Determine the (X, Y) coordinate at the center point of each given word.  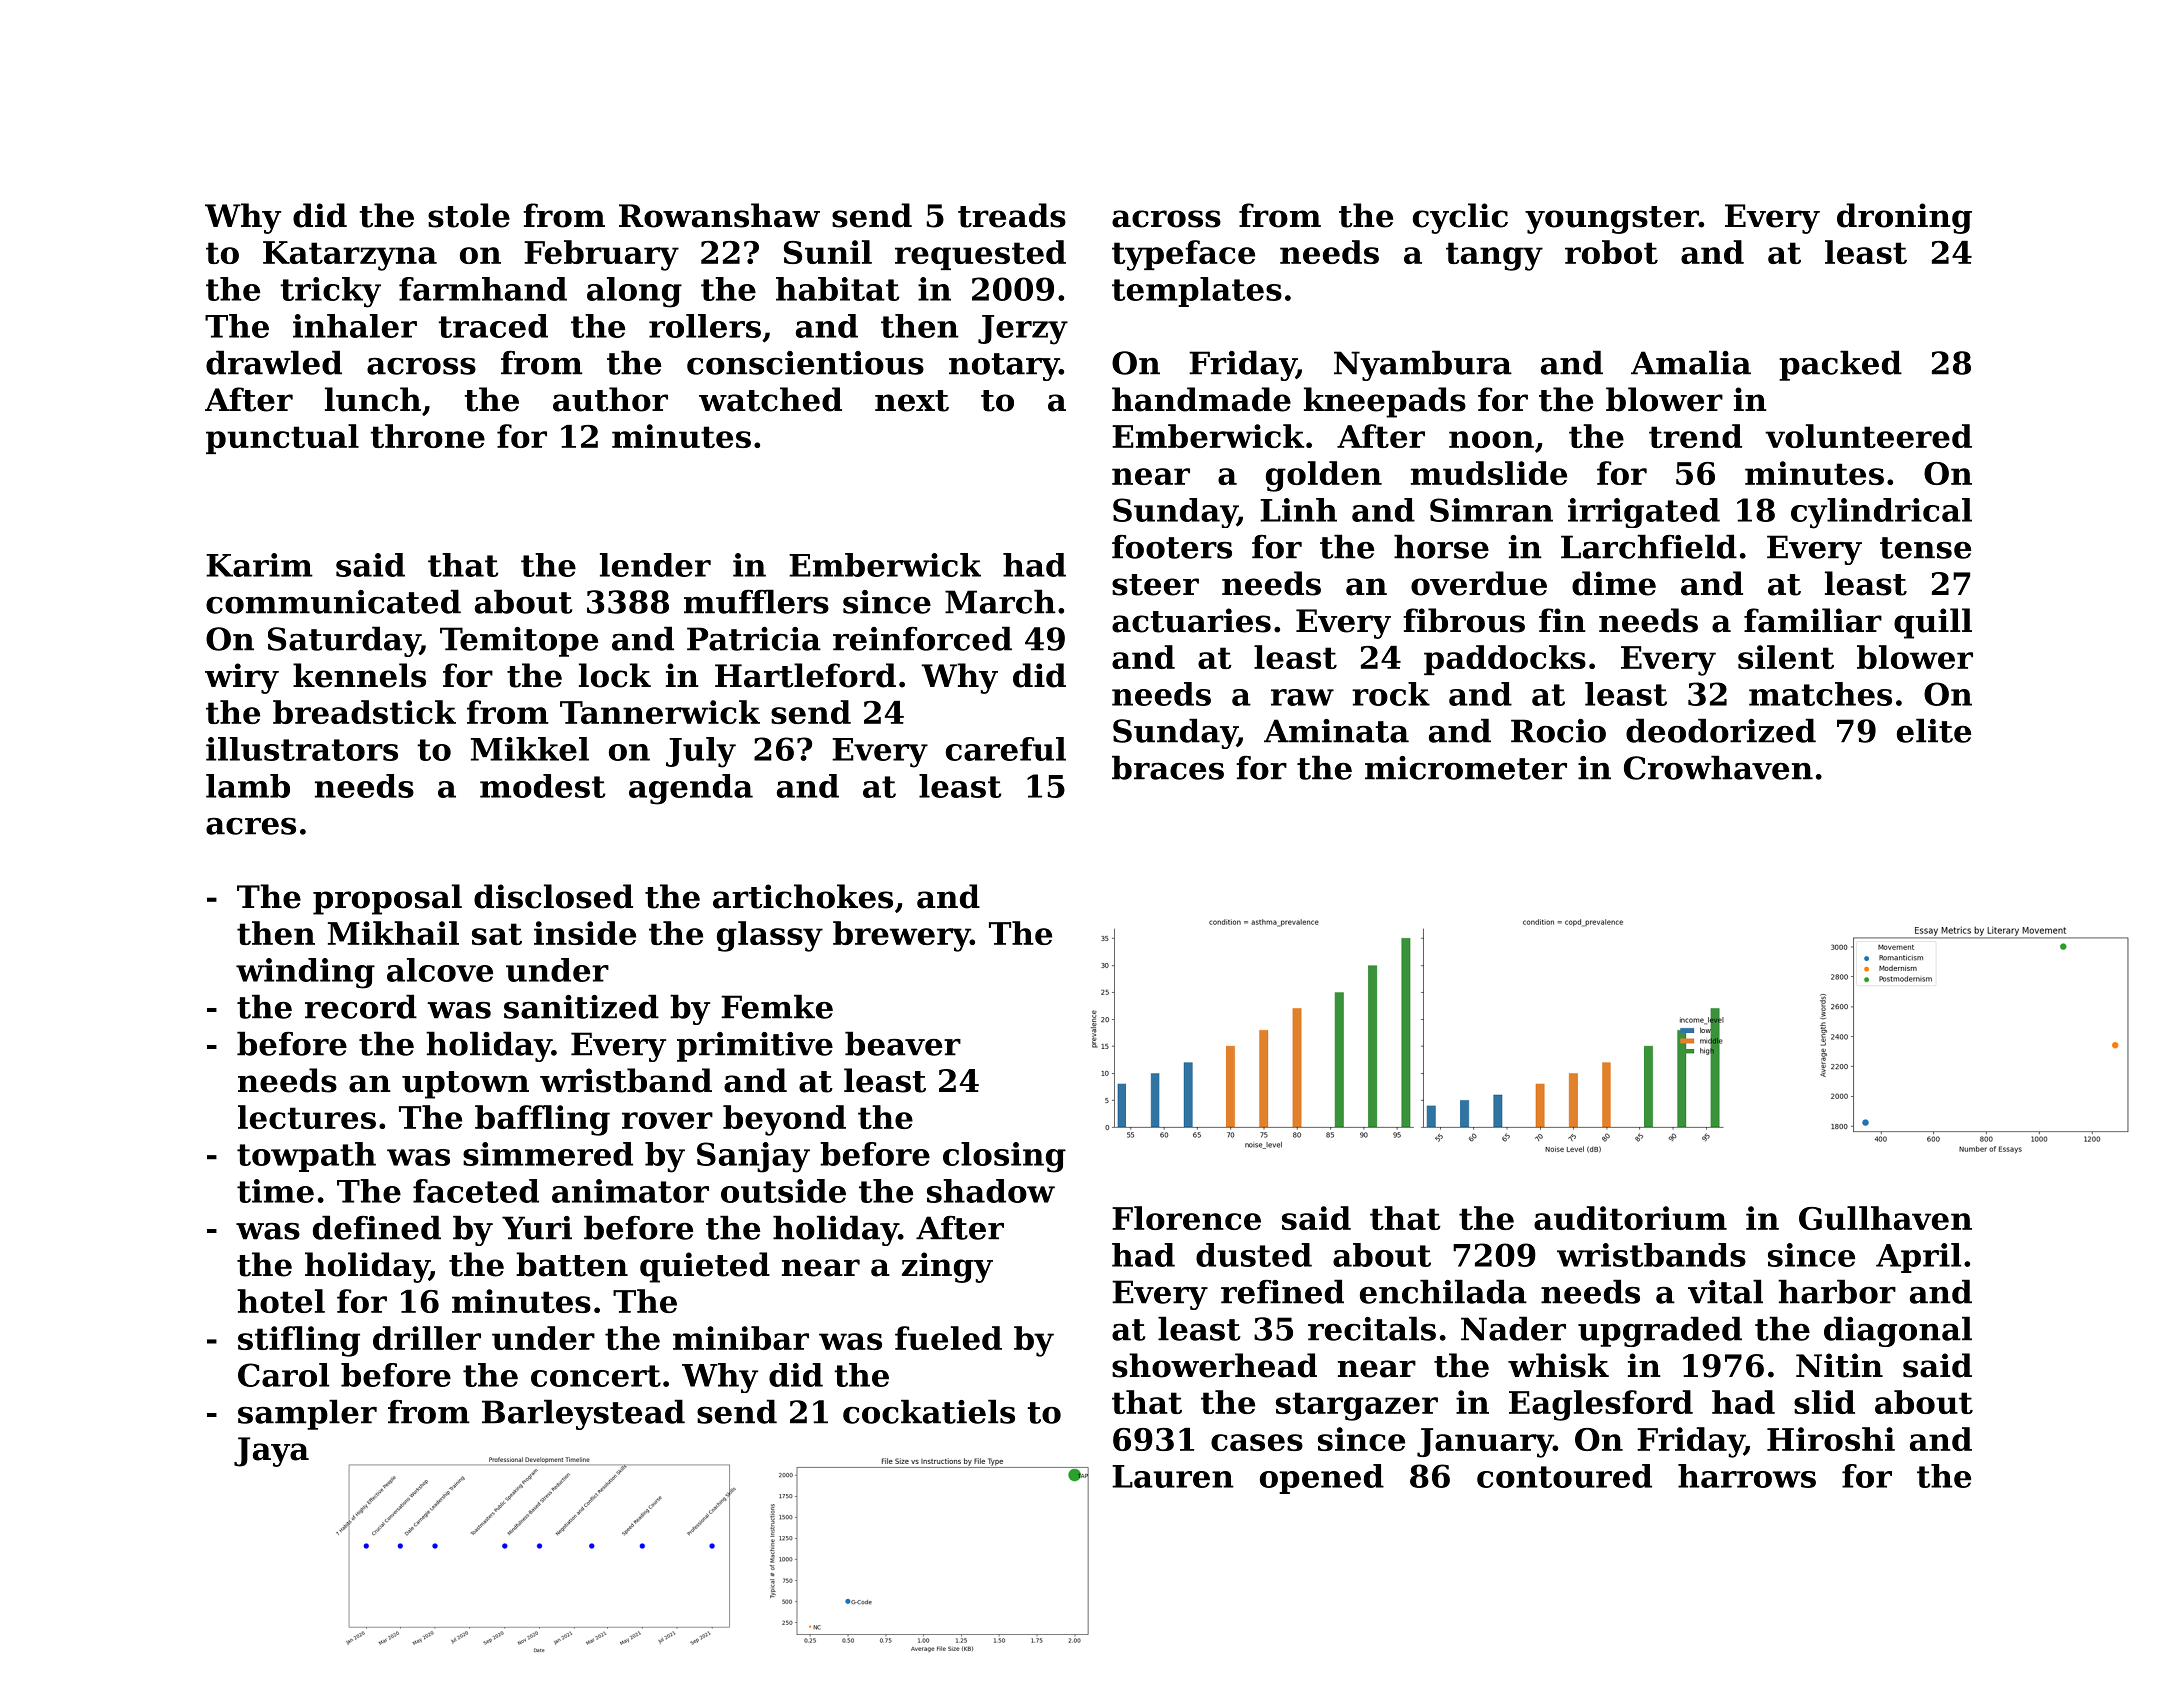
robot (1611, 252)
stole (469, 215)
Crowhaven (1718, 767)
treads (1012, 215)
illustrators (302, 749)
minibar (741, 1338)
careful (1006, 749)
